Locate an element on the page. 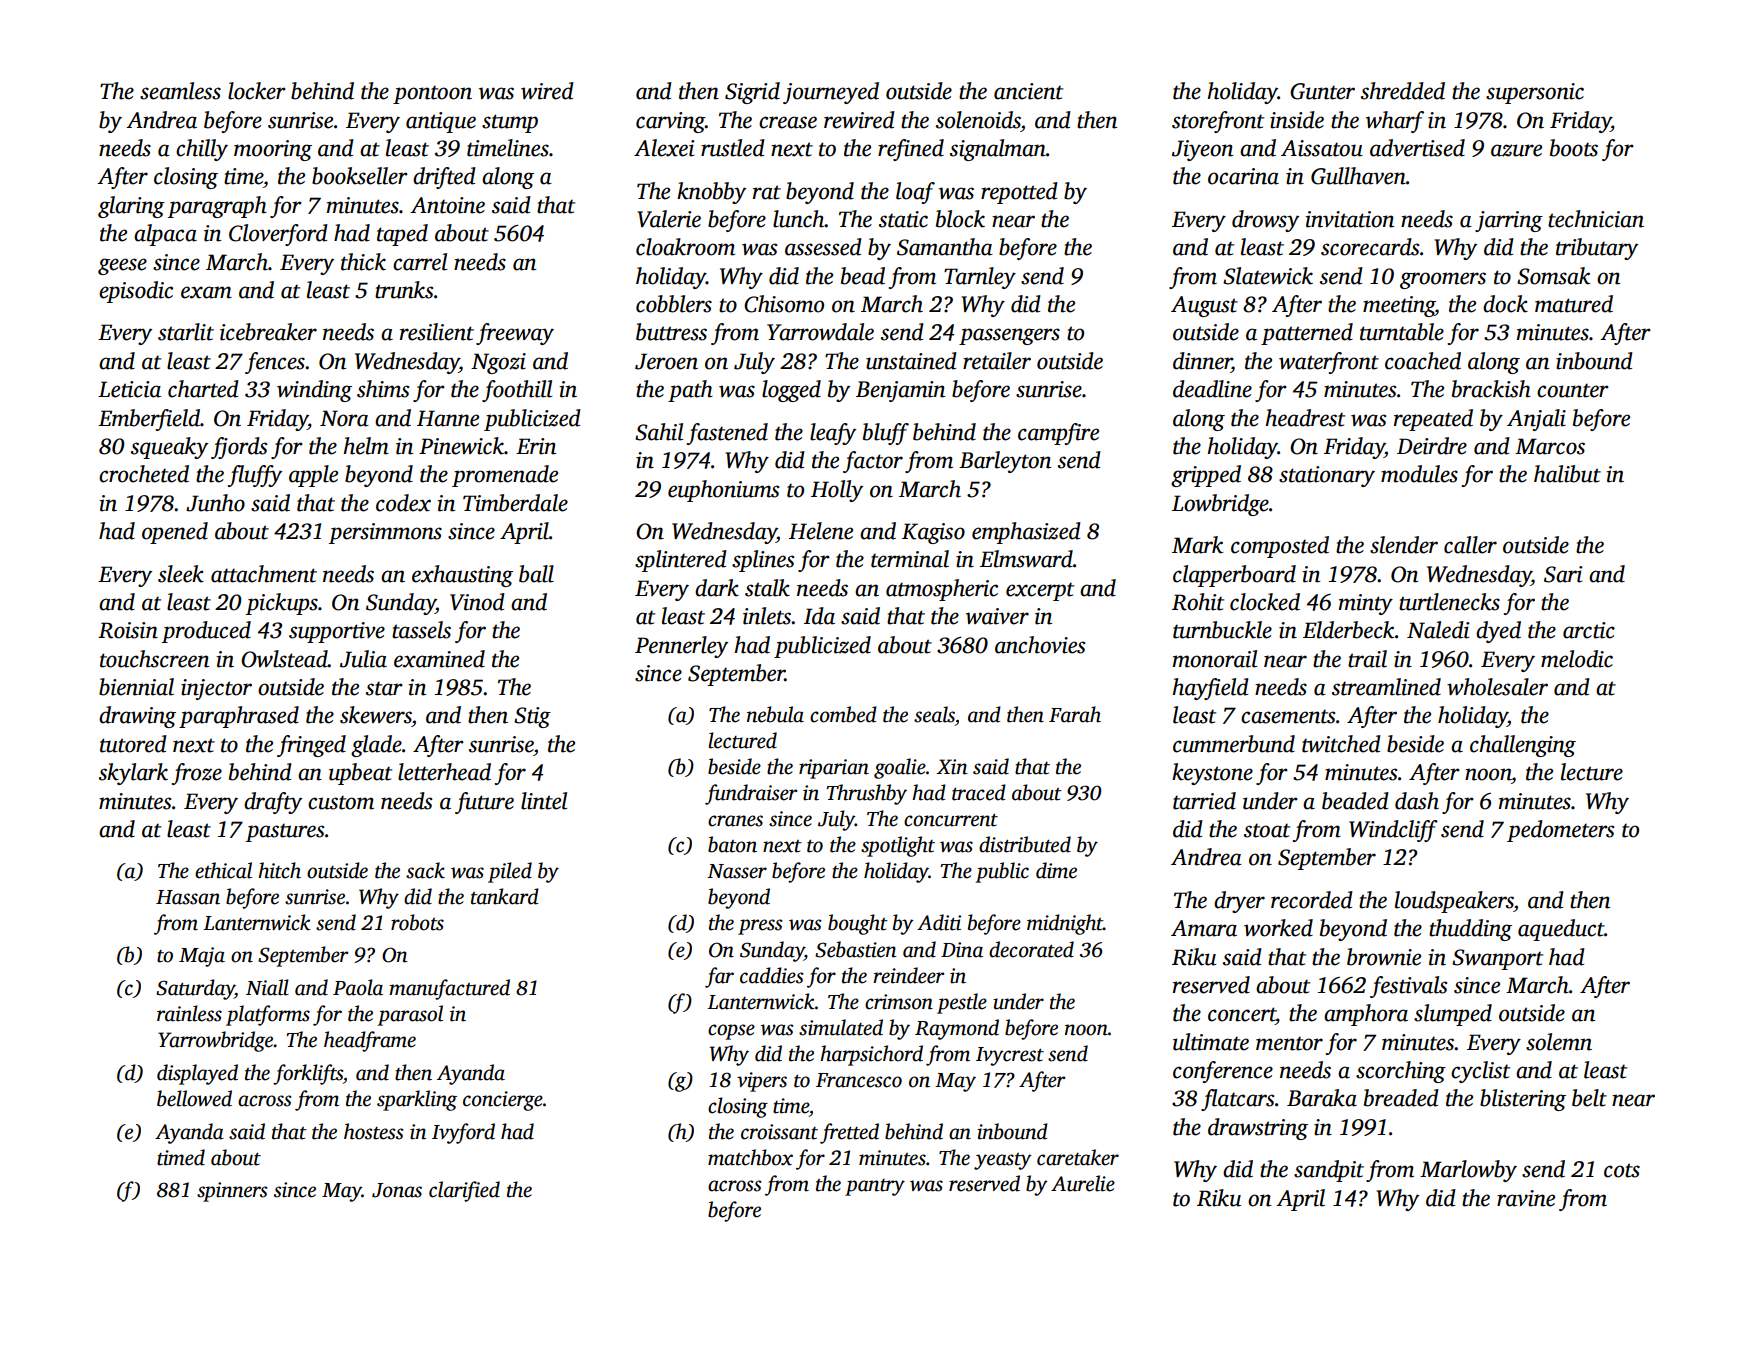 The width and height of the page is (1754, 1355). bluff is located at coordinates (886, 434).
